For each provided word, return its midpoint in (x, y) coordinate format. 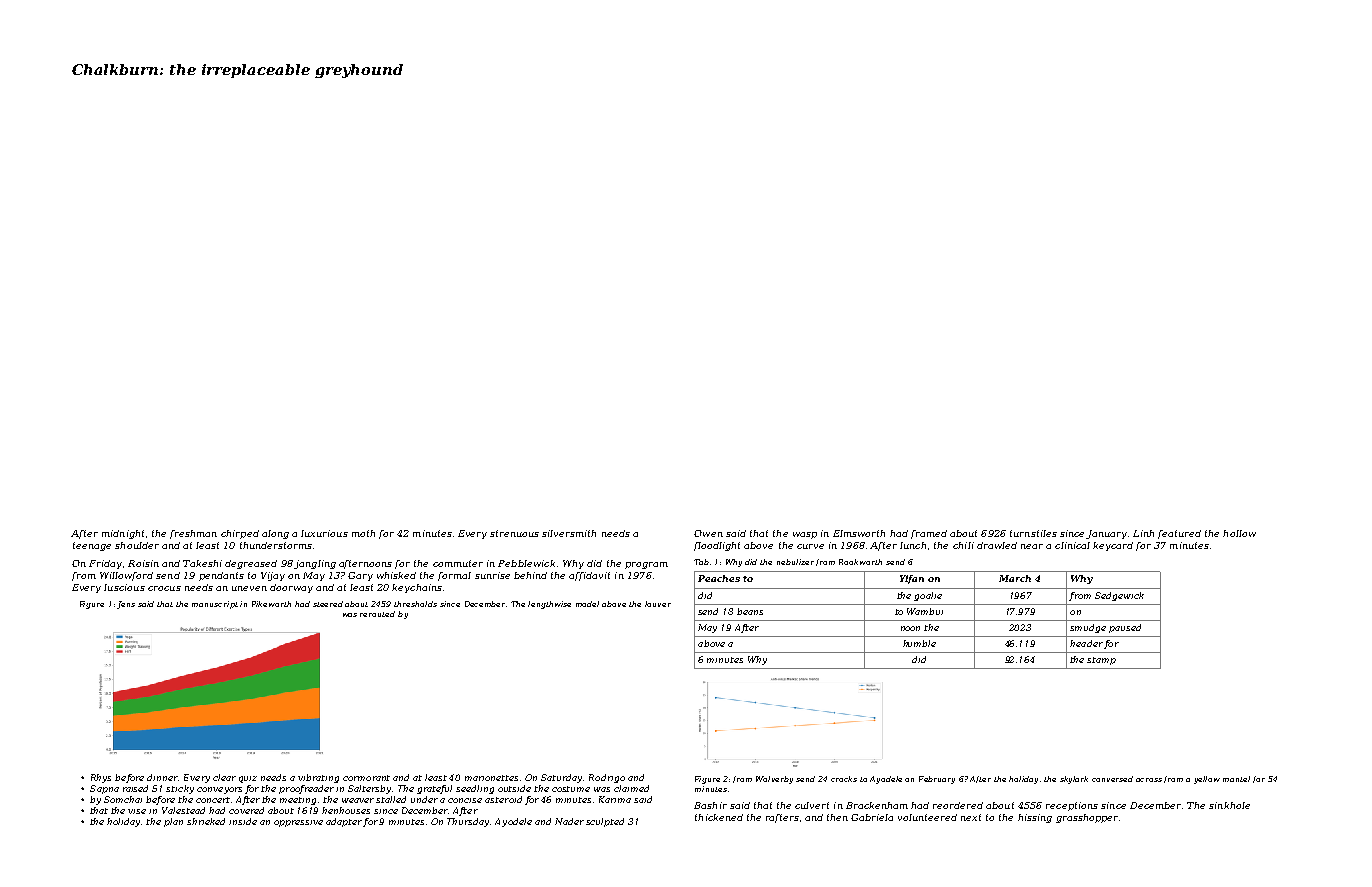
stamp (1101, 661)
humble (919, 643)
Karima (615, 799)
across (1149, 780)
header (1086, 643)
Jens (126, 605)
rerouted (377, 614)
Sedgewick (1119, 596)
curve (810, 546)
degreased (251, 564)
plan (173, 822)
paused (1125, 628)
